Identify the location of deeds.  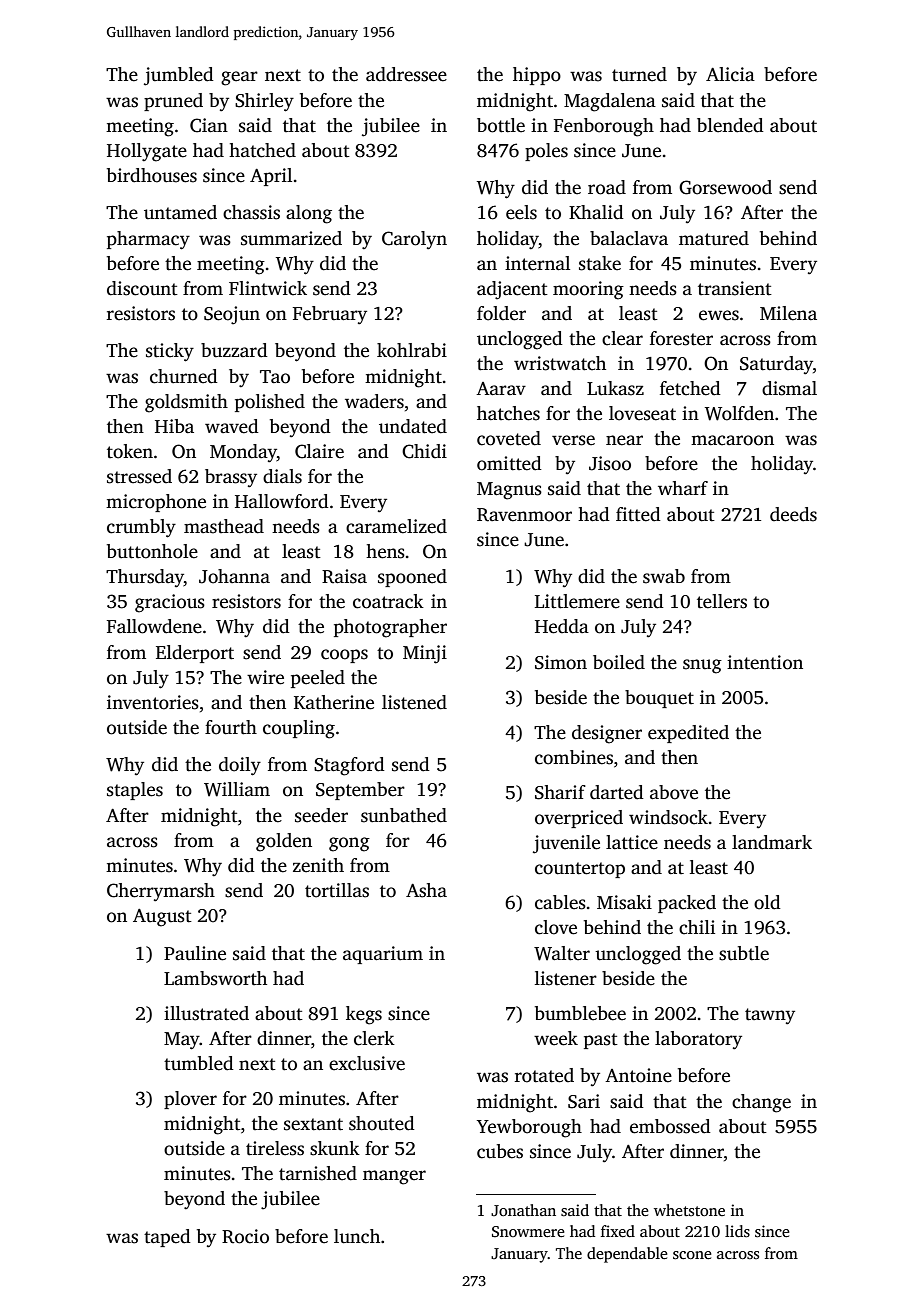
(793, 514).
